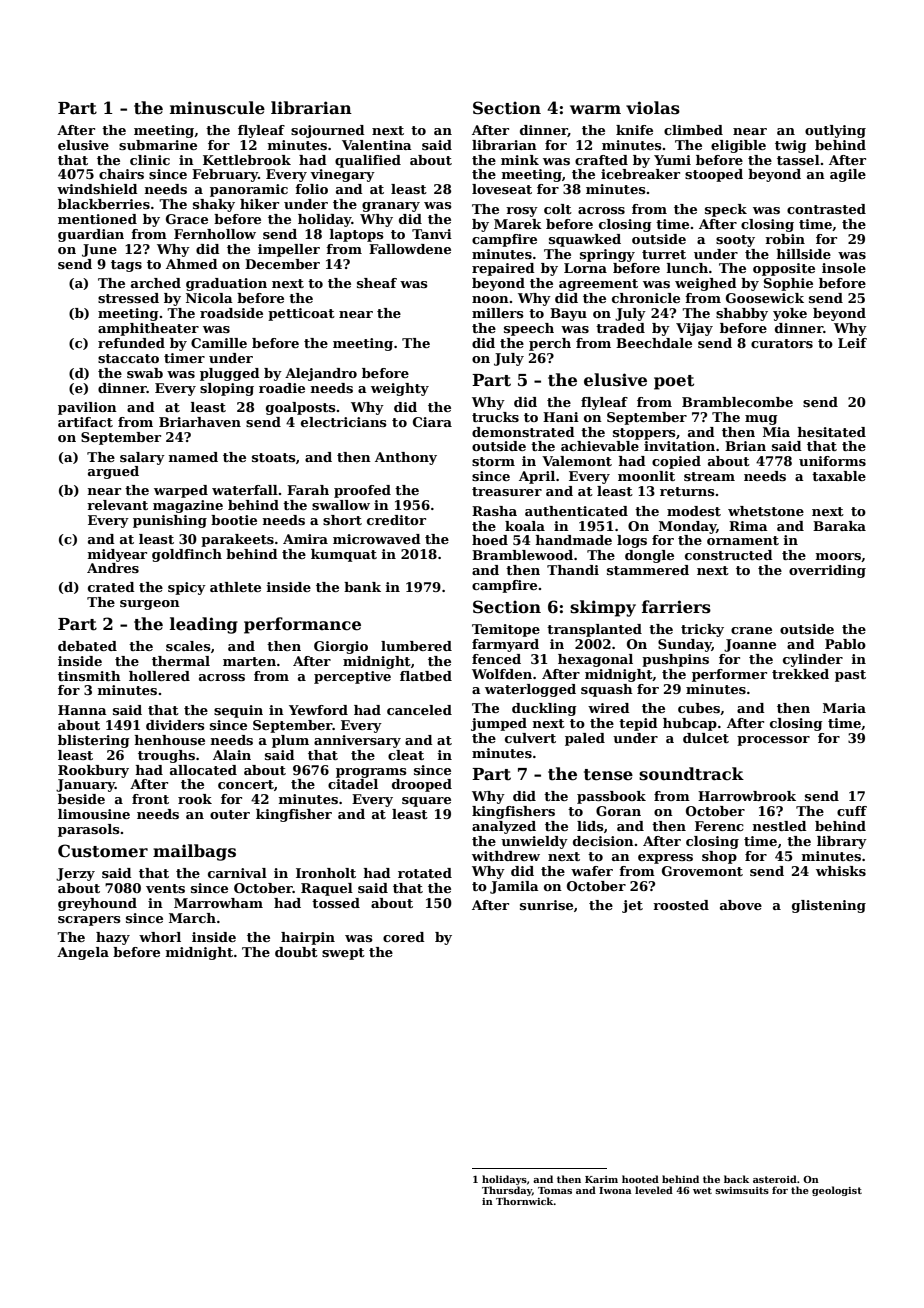  Describe the element at coordinates (117, 555) in the screenshot. I see `midyear` at that location.
